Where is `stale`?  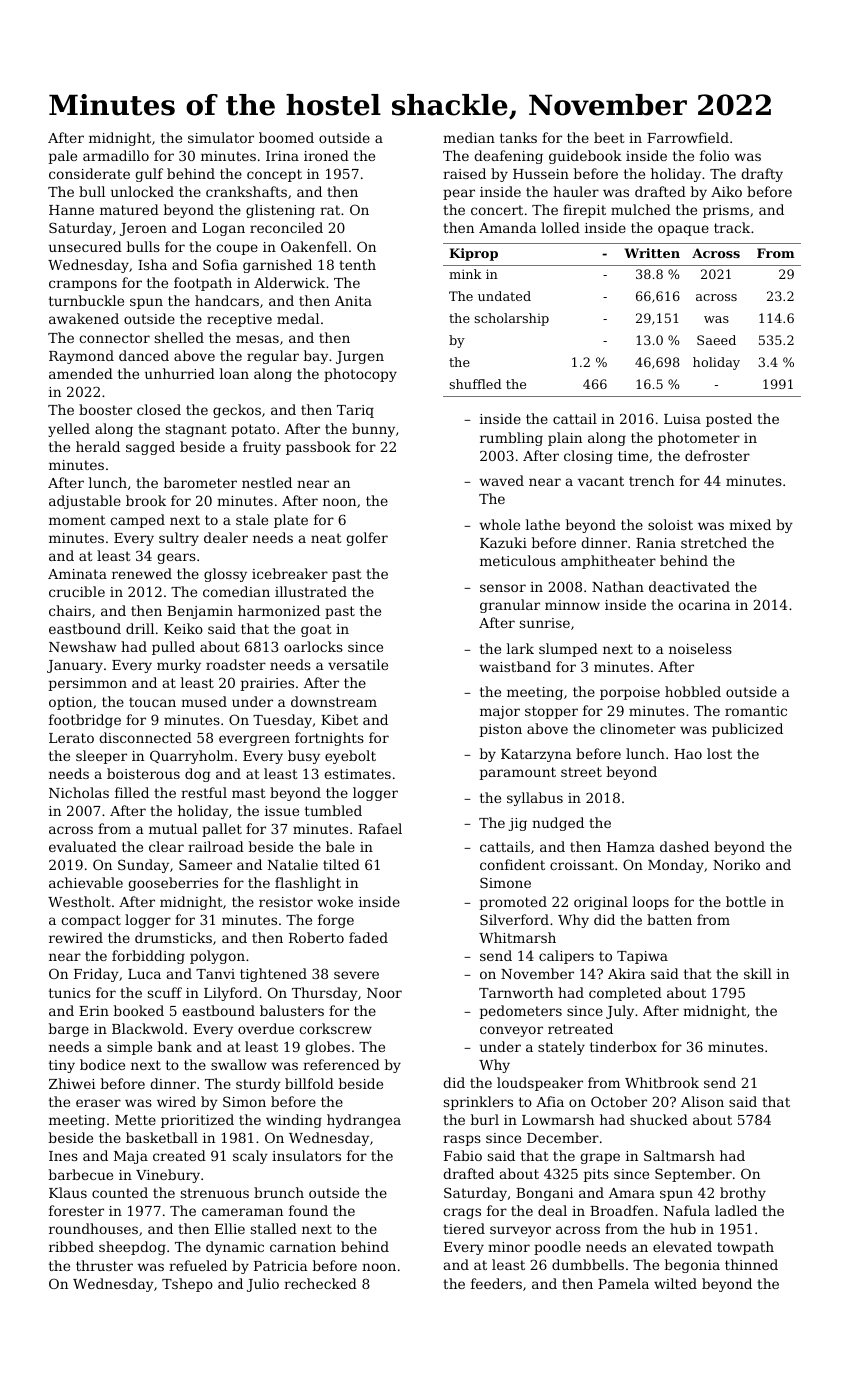 stale is located at coordinates (252, 519).
